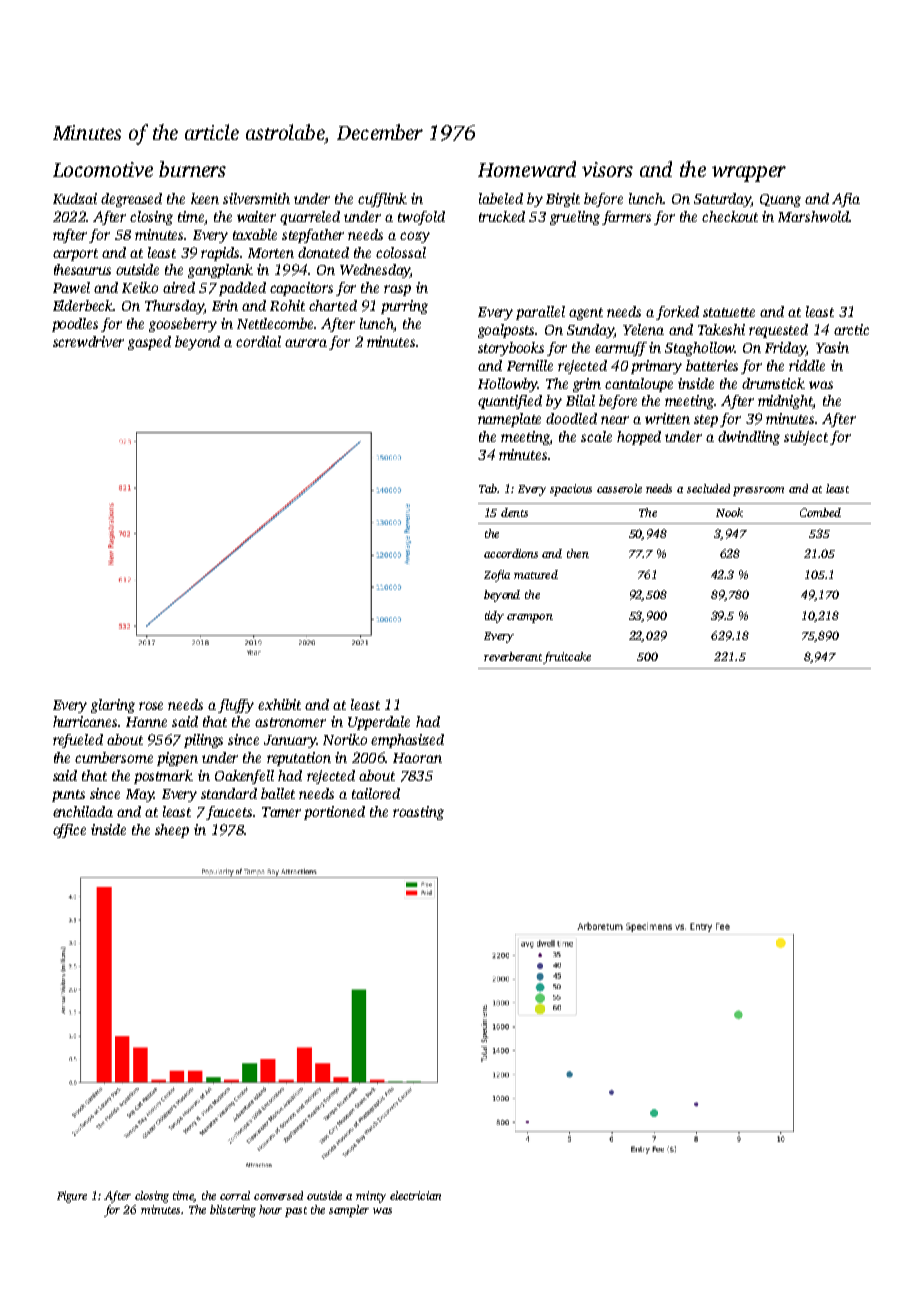  What do you see at coordinates (514, 512) in the document?
I see `dents` at bounding box center [514, 512].
